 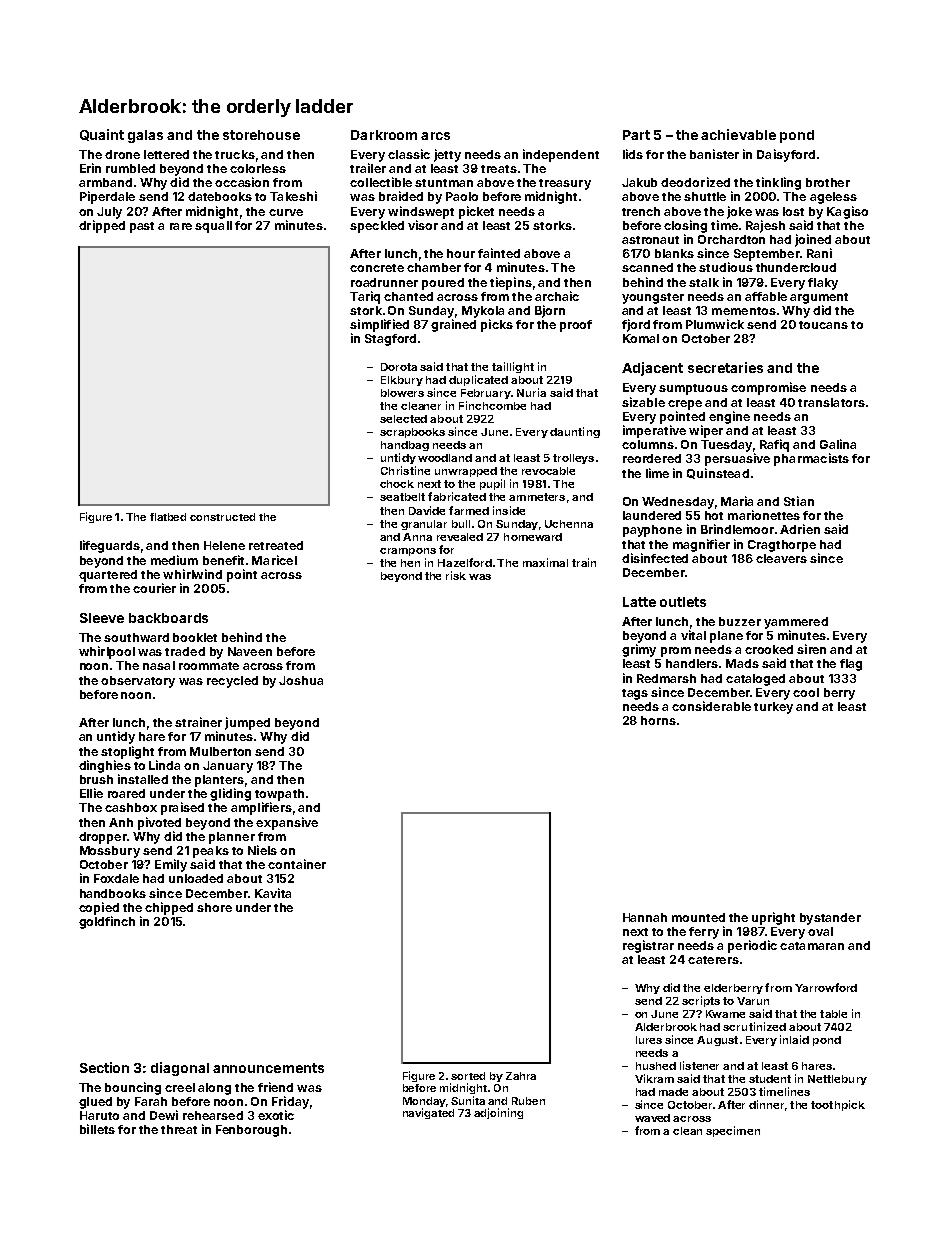 I want to click on taillight, so click(x=513, y=367).
